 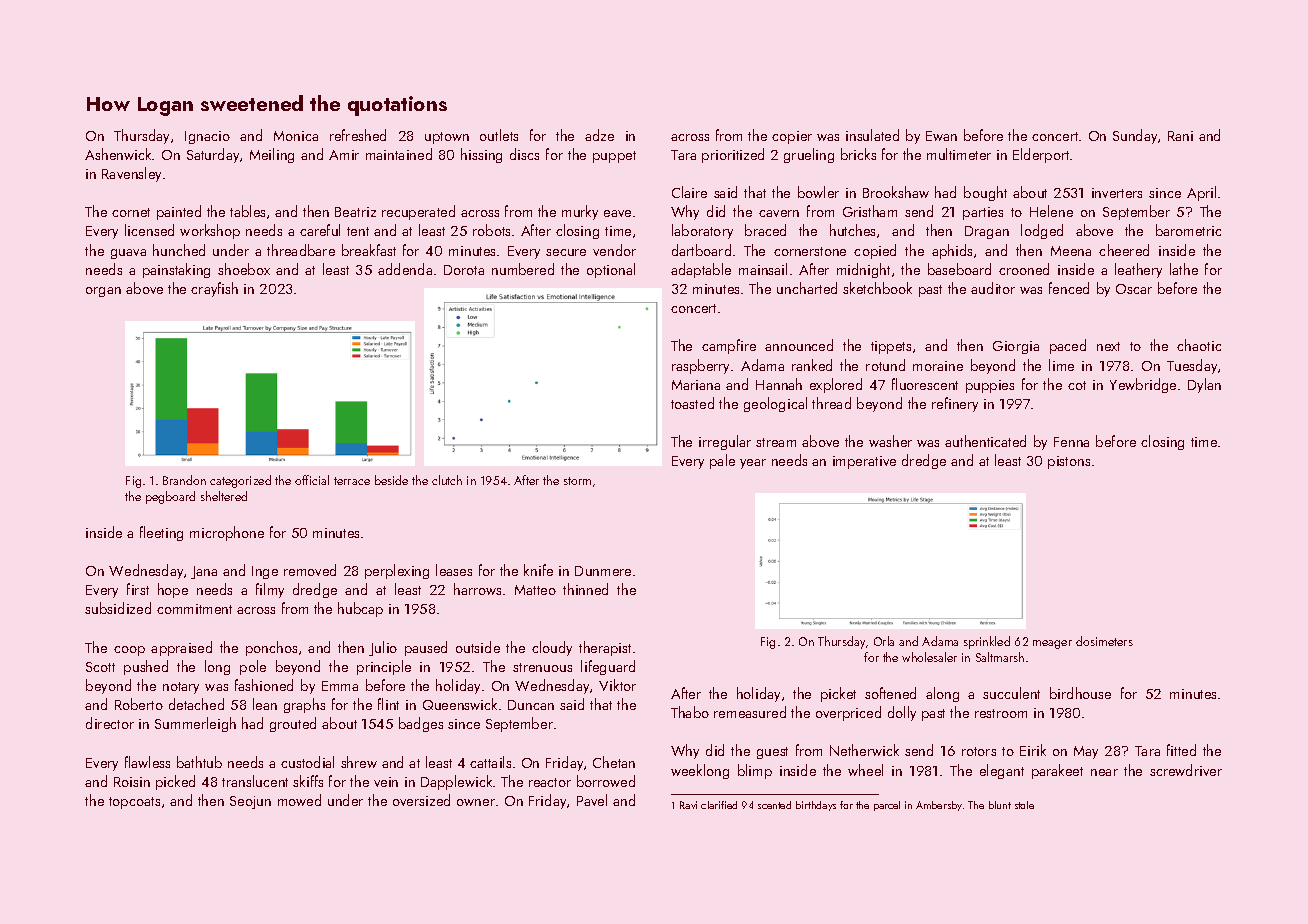 What do you see at coordinates (941, 136) in the image?
I see `Ewan` at bounding box center [941, 136].
